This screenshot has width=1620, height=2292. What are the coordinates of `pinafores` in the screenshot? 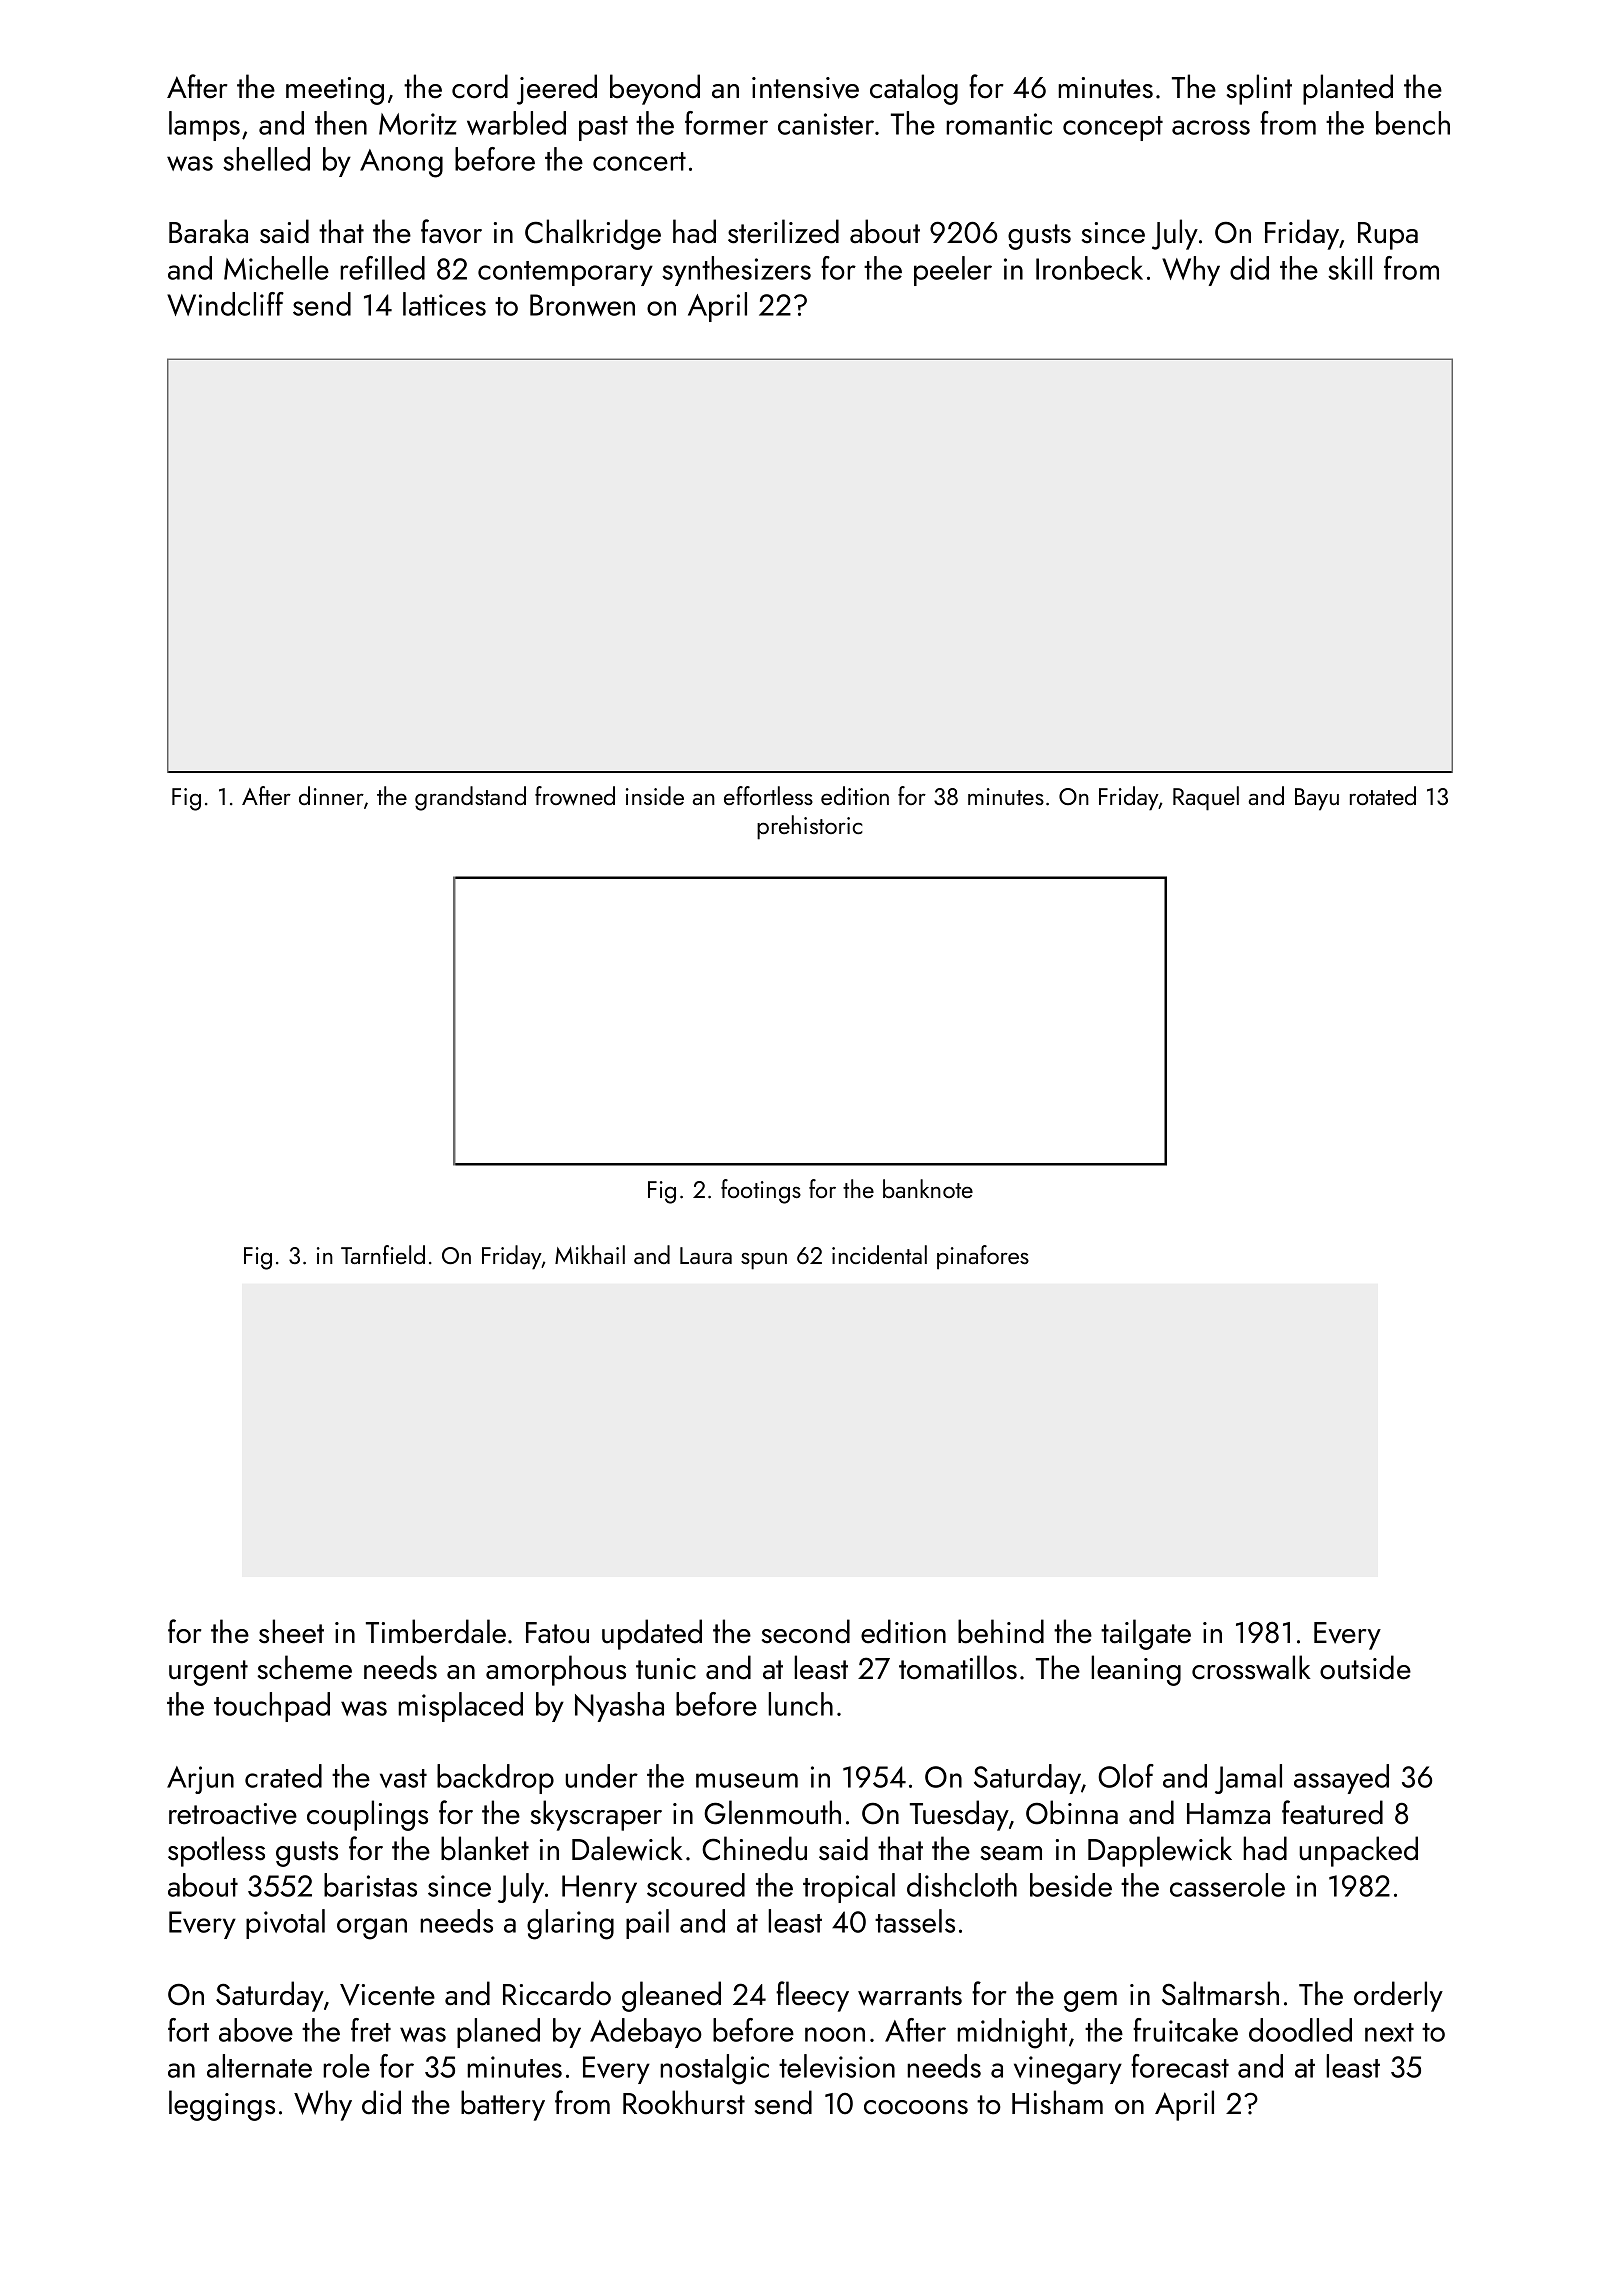 It's located at (983, 1257).
